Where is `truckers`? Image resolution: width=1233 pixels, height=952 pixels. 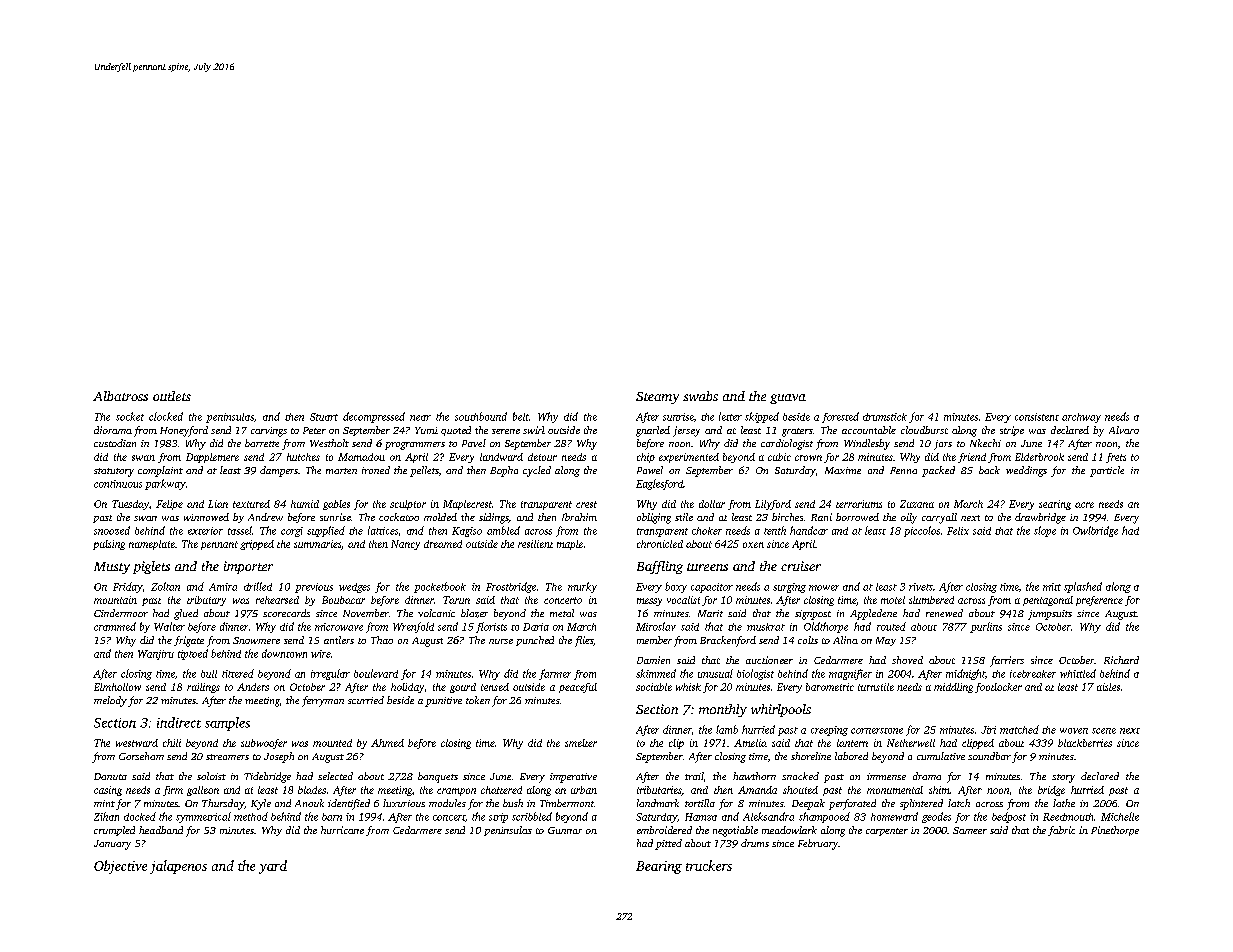 truckers is located at coordinates (709, 865).
